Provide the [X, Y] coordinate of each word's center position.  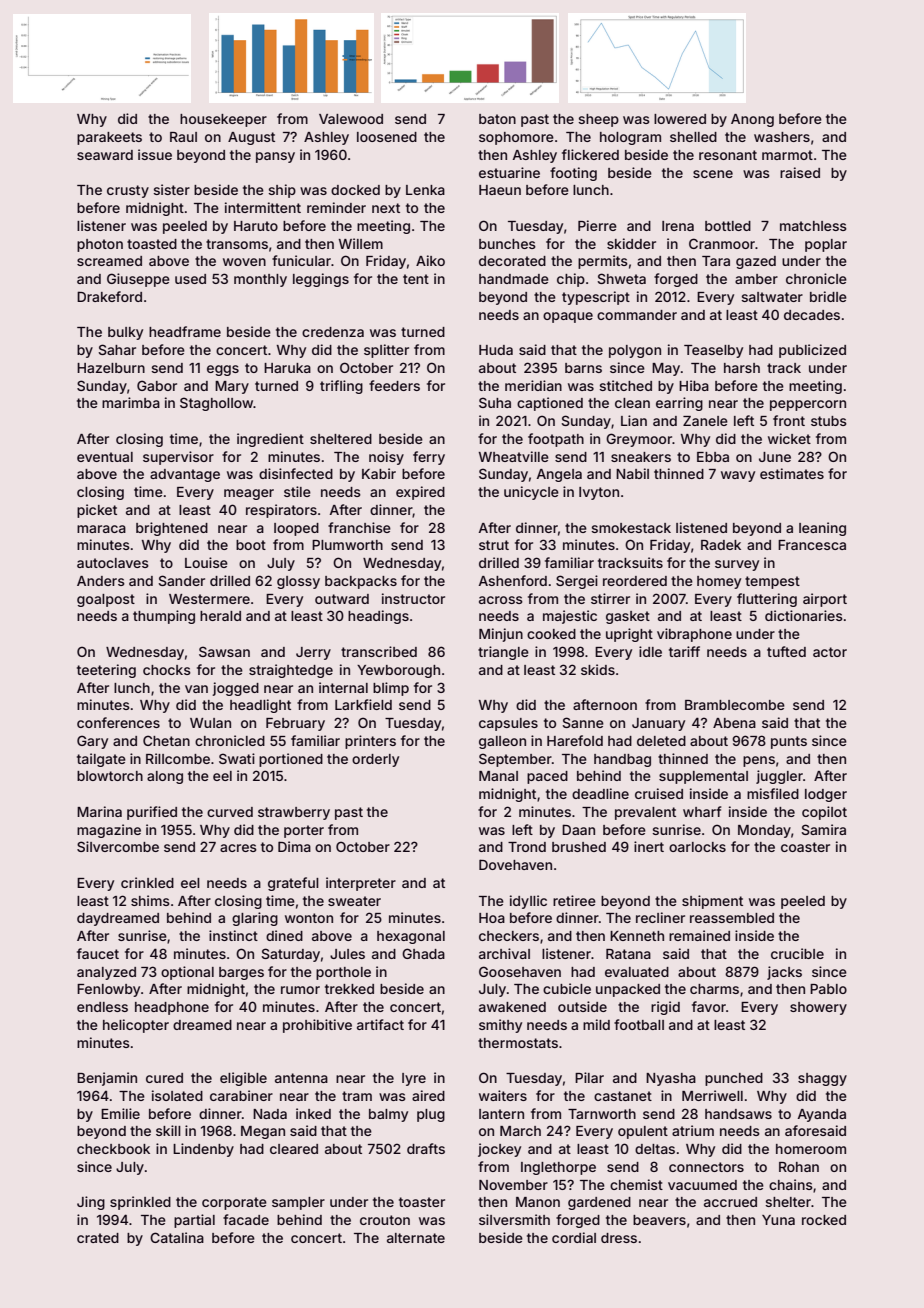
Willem [361, 243]
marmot [787, 155]
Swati [237, 758]
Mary [232, 387]
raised [800, 172]
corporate [234, 1203]
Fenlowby [108, 990]
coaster [805, 847]
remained [699, 935]
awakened [512, 1007]
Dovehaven [515, 864]
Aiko [430, 260]
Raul [183, 137]
